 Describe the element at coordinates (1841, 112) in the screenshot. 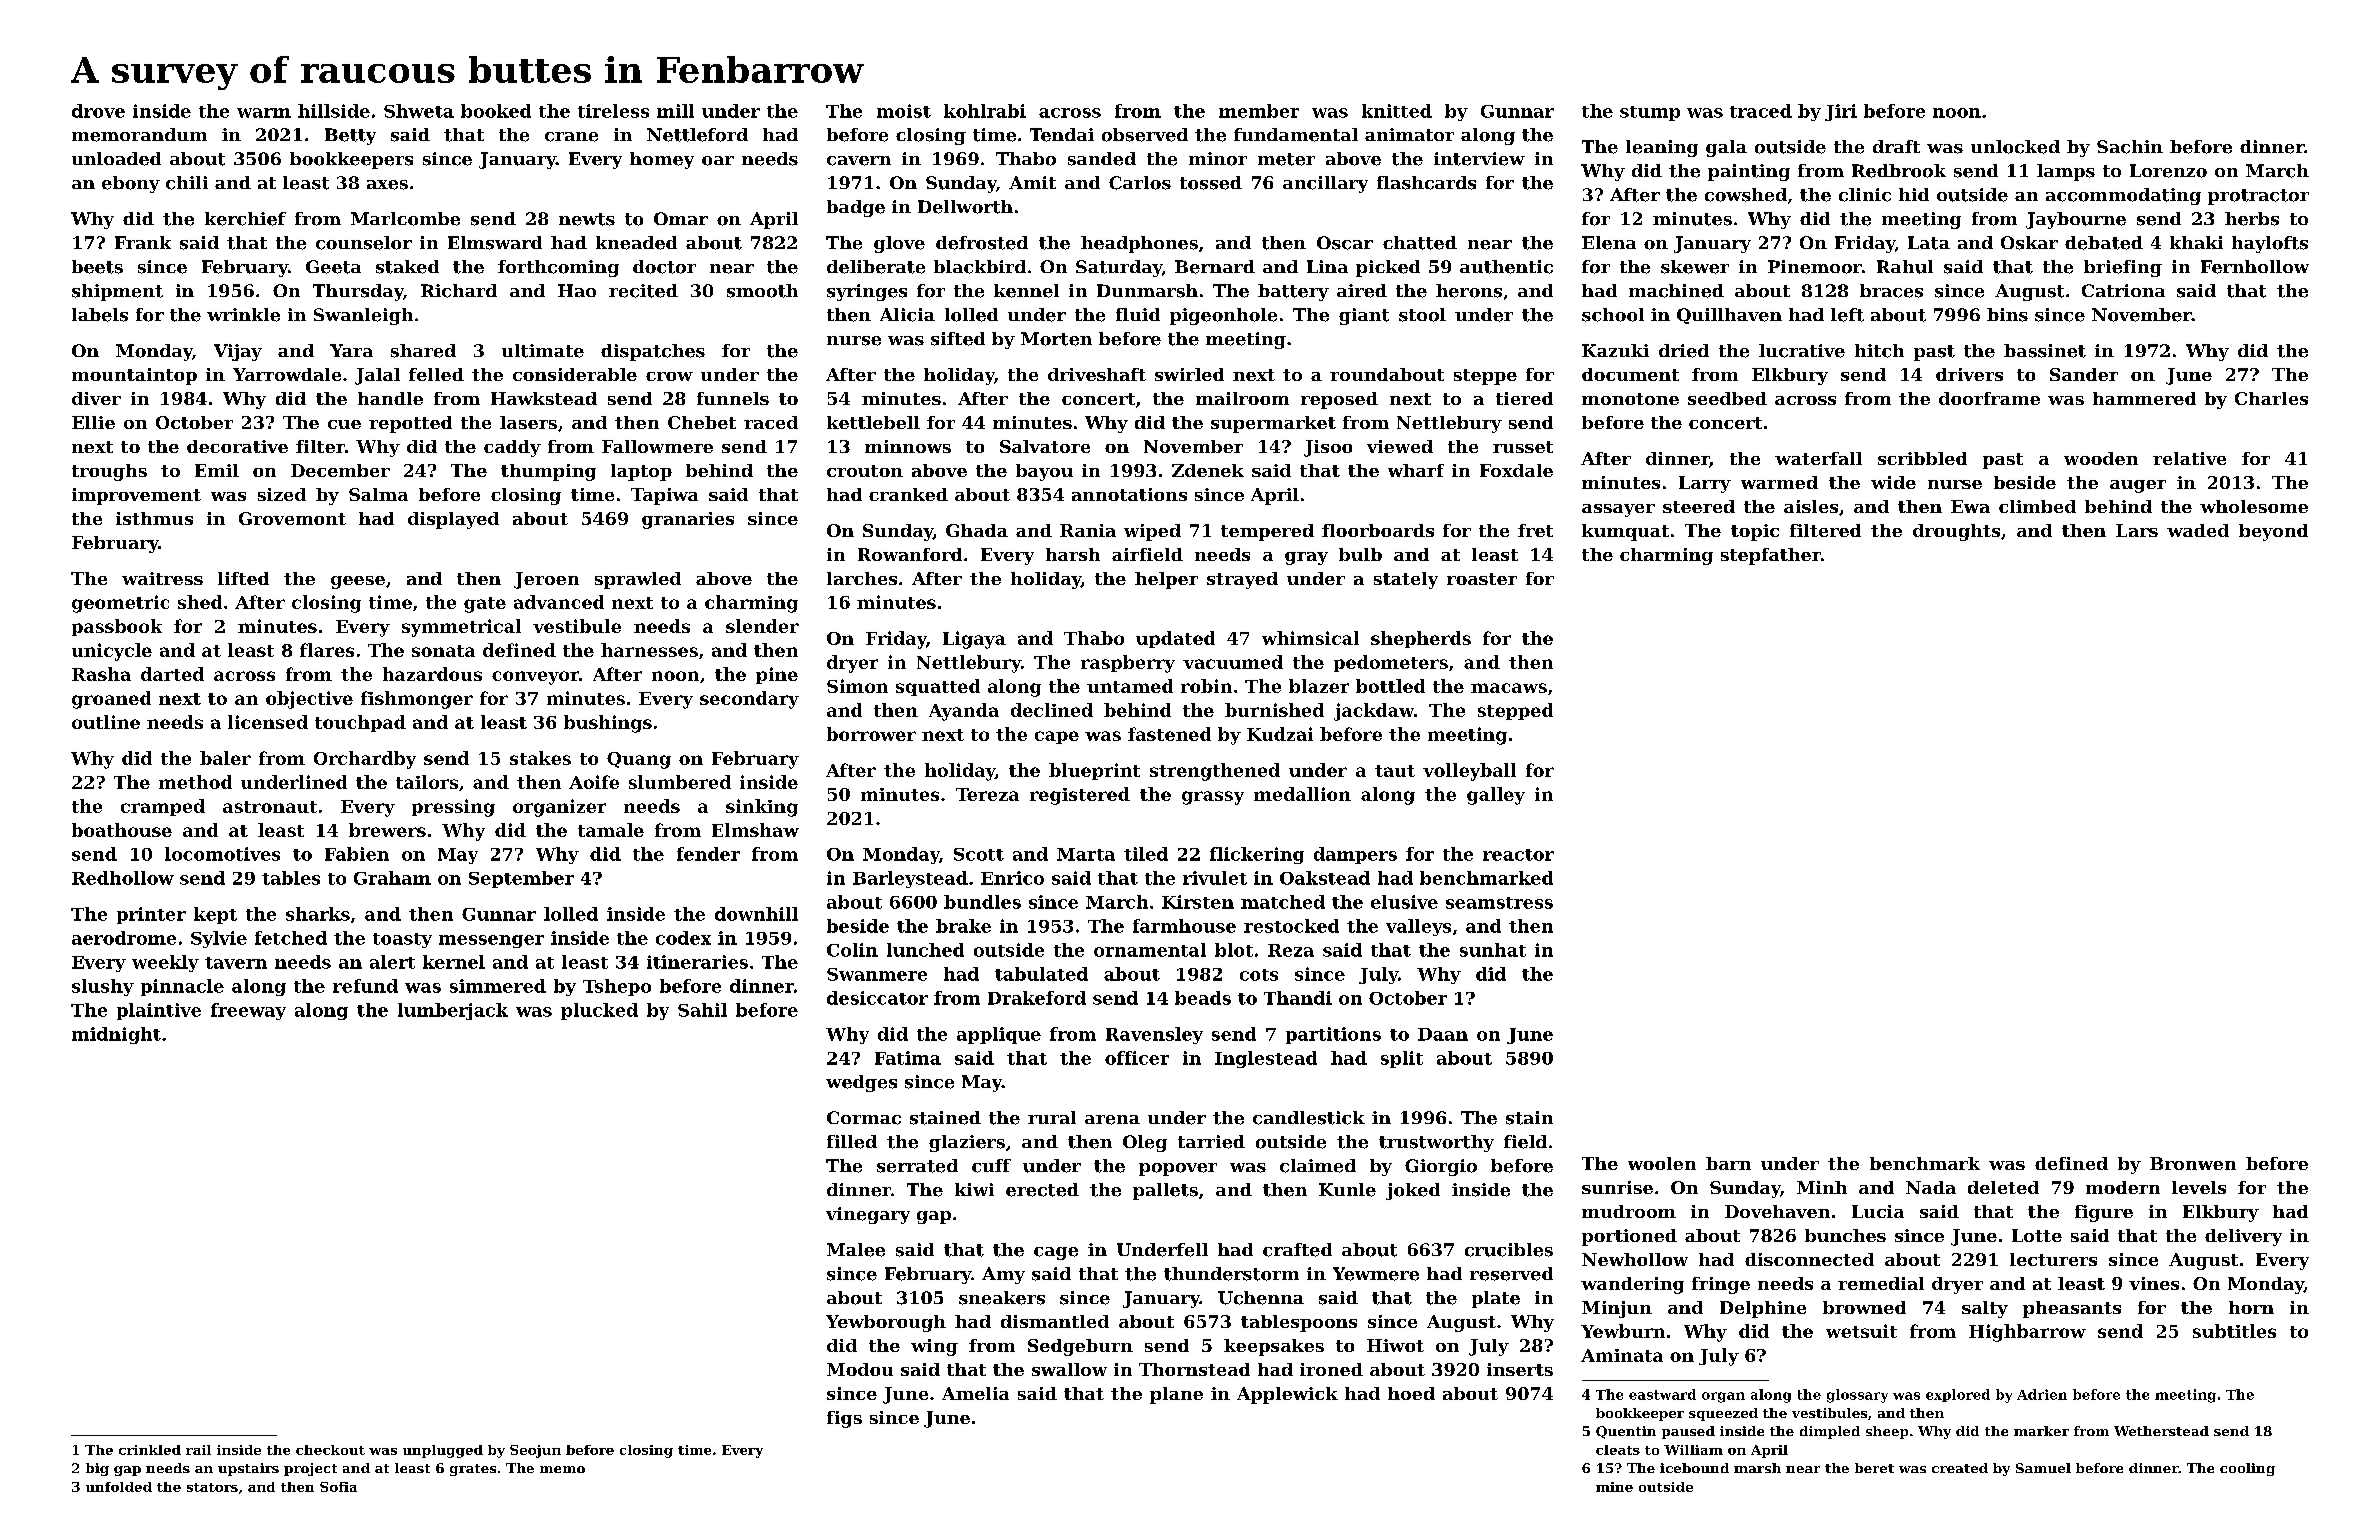

I see `Jiri` at that location.
